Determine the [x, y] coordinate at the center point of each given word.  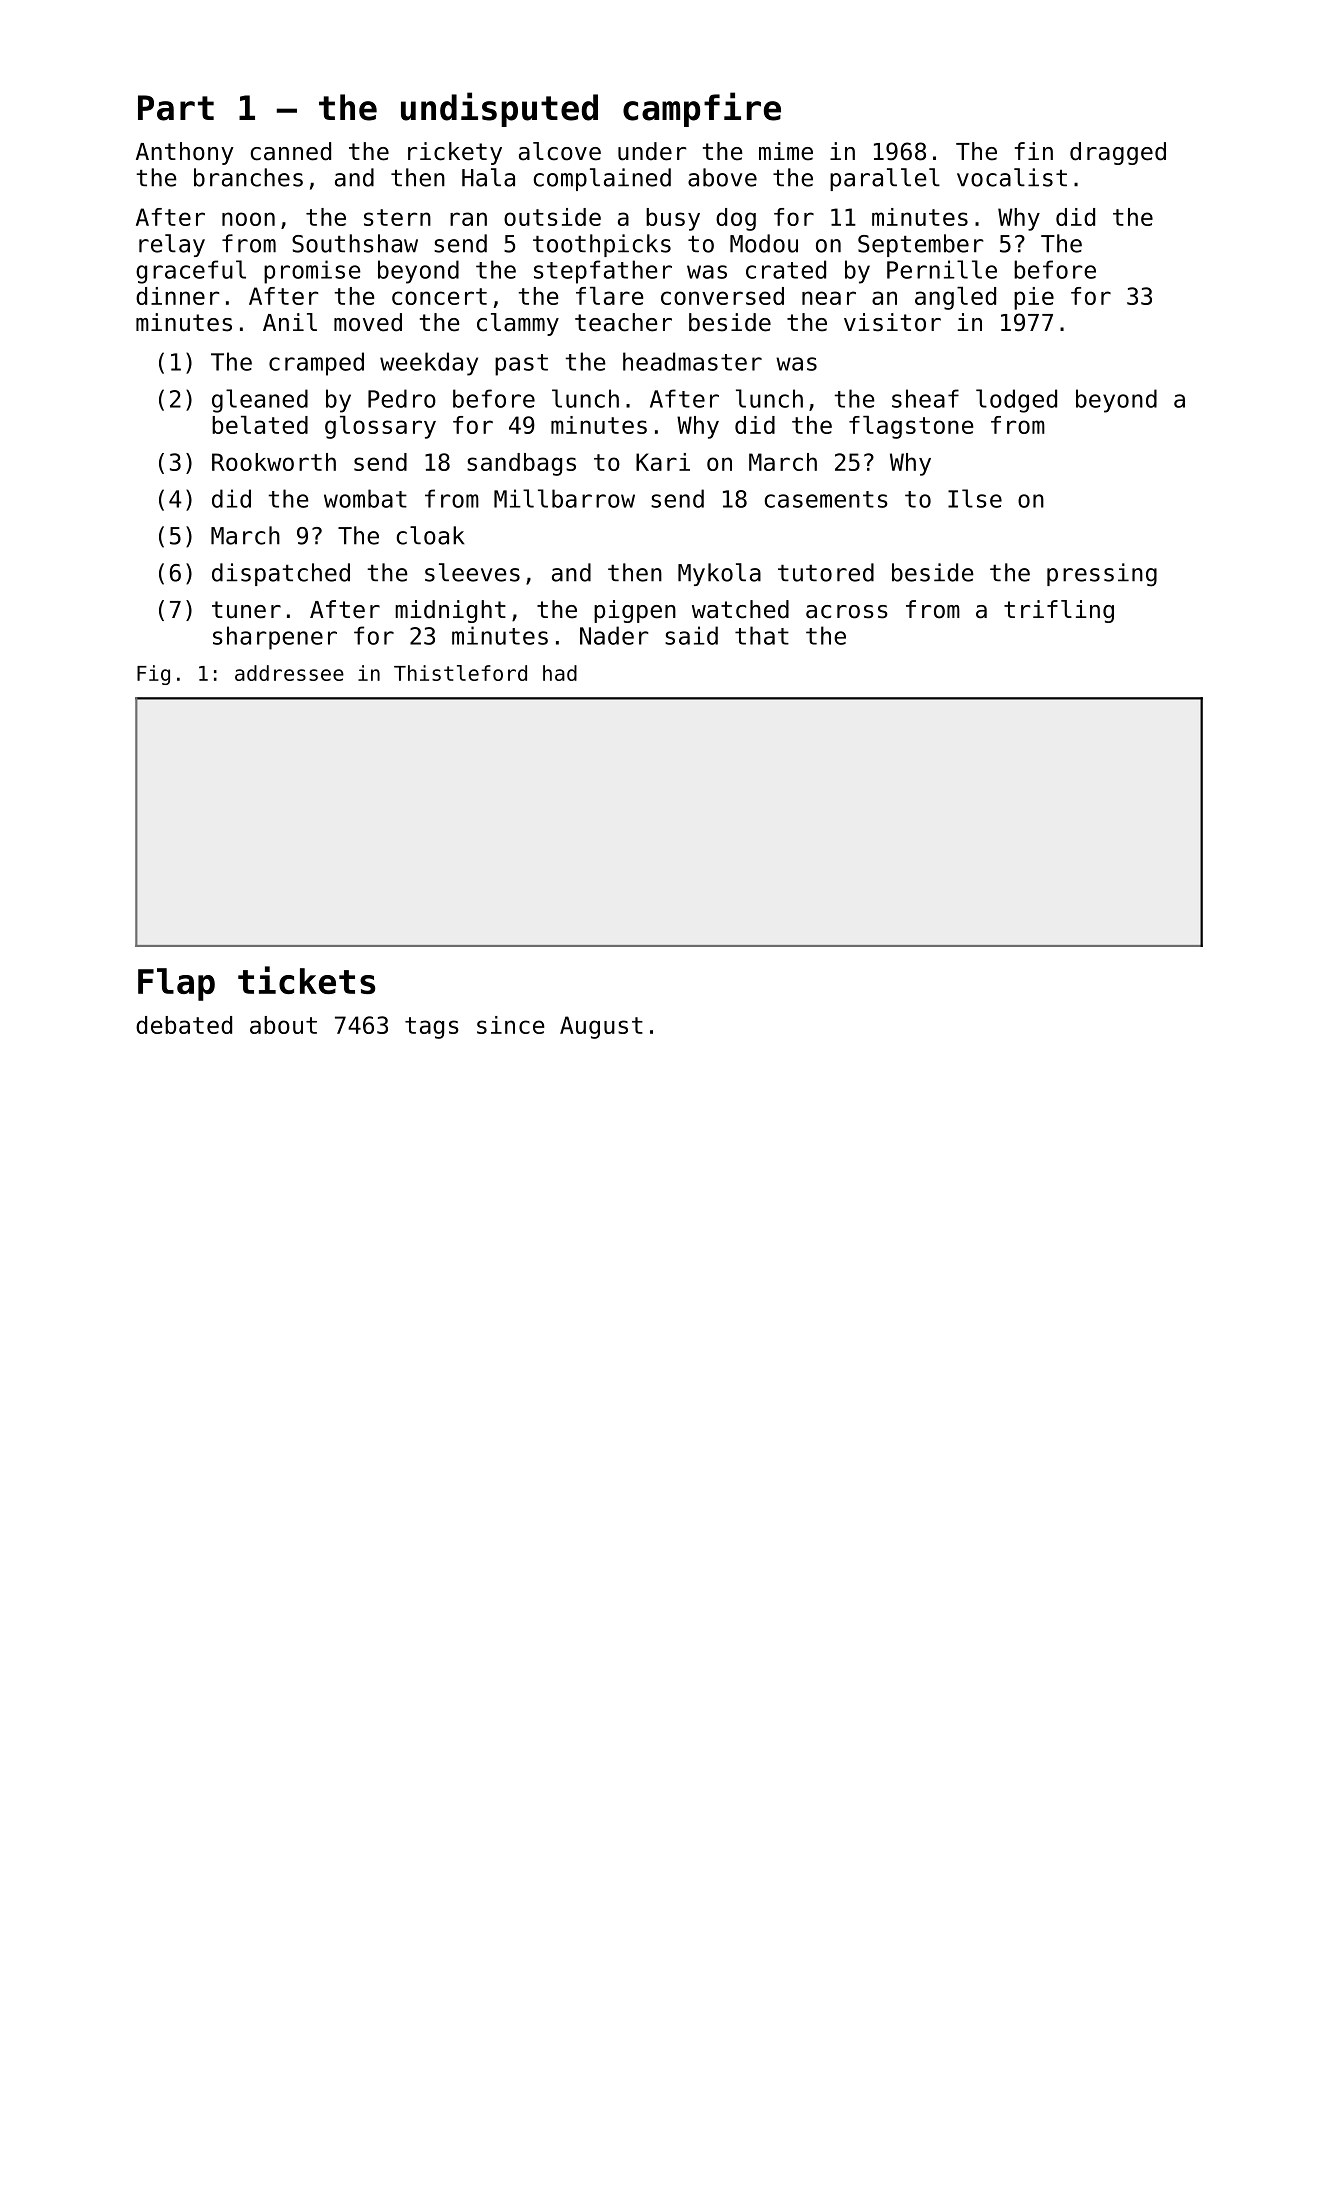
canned [291, 151]
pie [1034, 298]
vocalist [1012, 177]
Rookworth [274, 462]
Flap [176, 984]
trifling [1059, 611]
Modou [764, 243]
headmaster [692, 361]
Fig [153, 675]
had [560, 673]
